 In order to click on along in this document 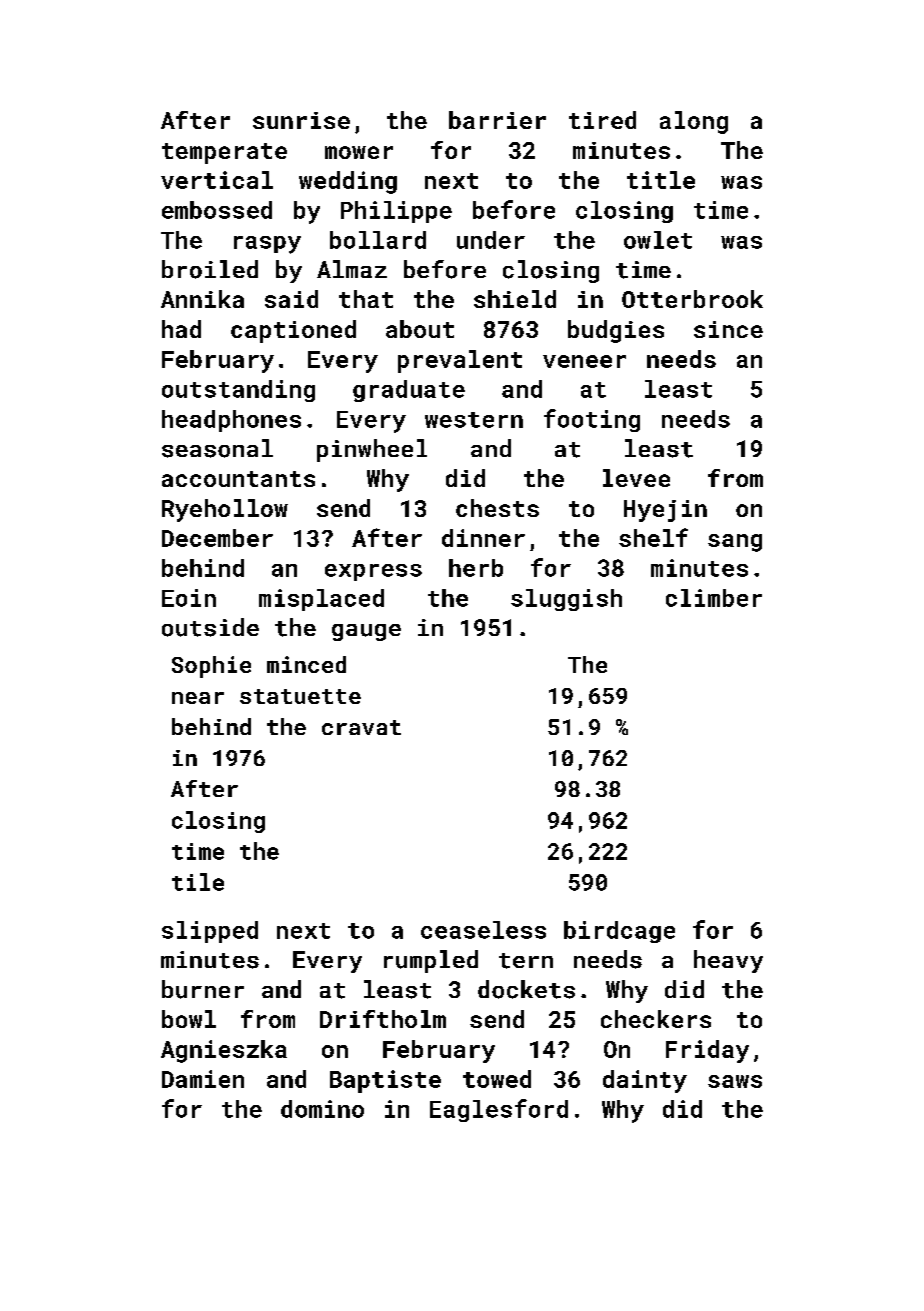, I will do `click(694, 122)`.
